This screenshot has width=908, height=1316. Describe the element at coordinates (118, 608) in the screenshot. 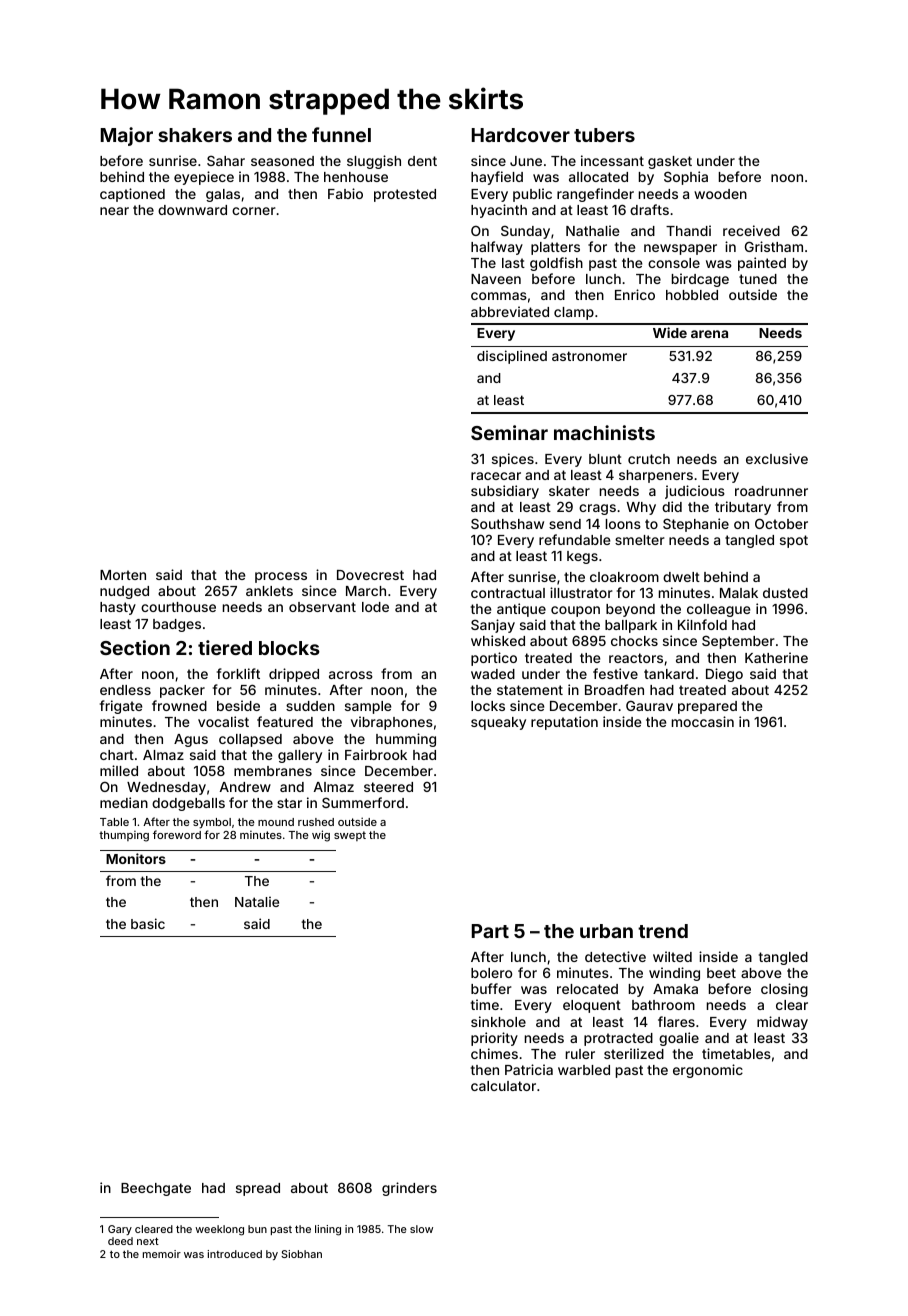

I see `hasty` at that location.
